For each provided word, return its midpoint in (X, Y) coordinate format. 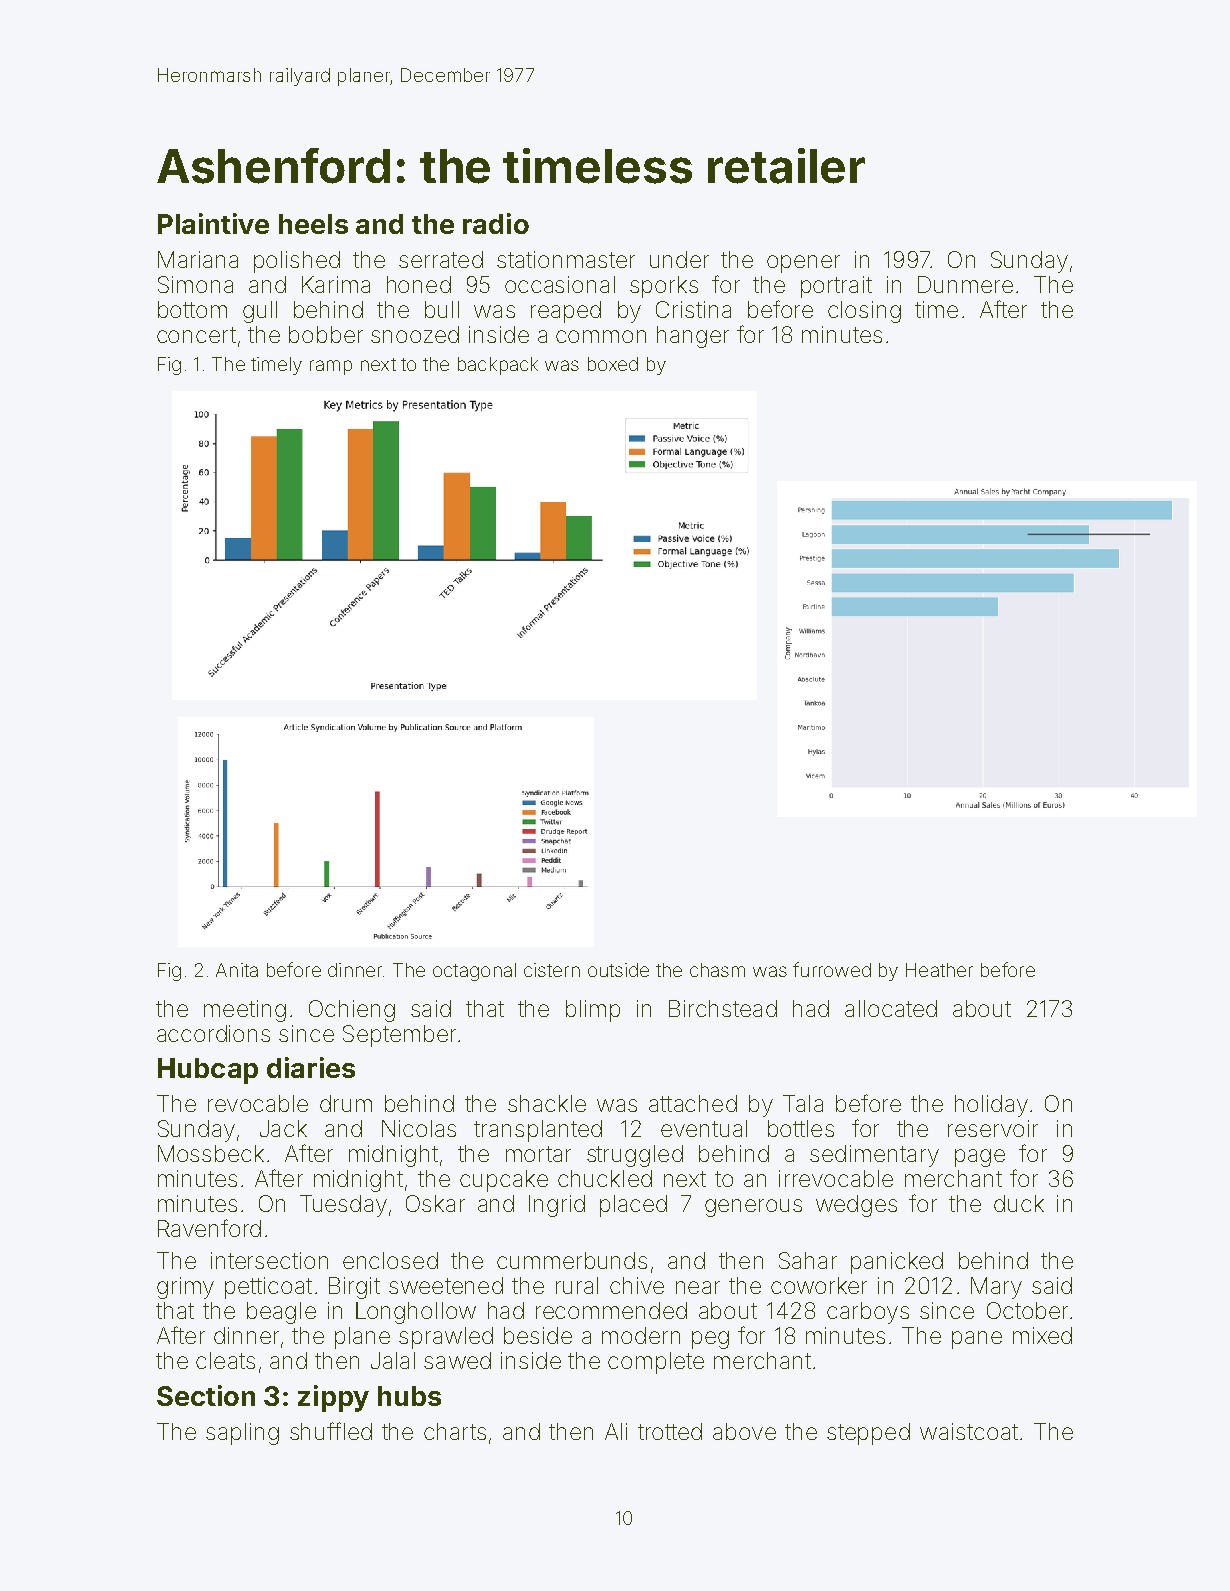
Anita (237, 970)
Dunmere (965, 284)
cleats (225, 1360)
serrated (441, 259)
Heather (939, 970)
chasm (717, 970)
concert (196, 335)
